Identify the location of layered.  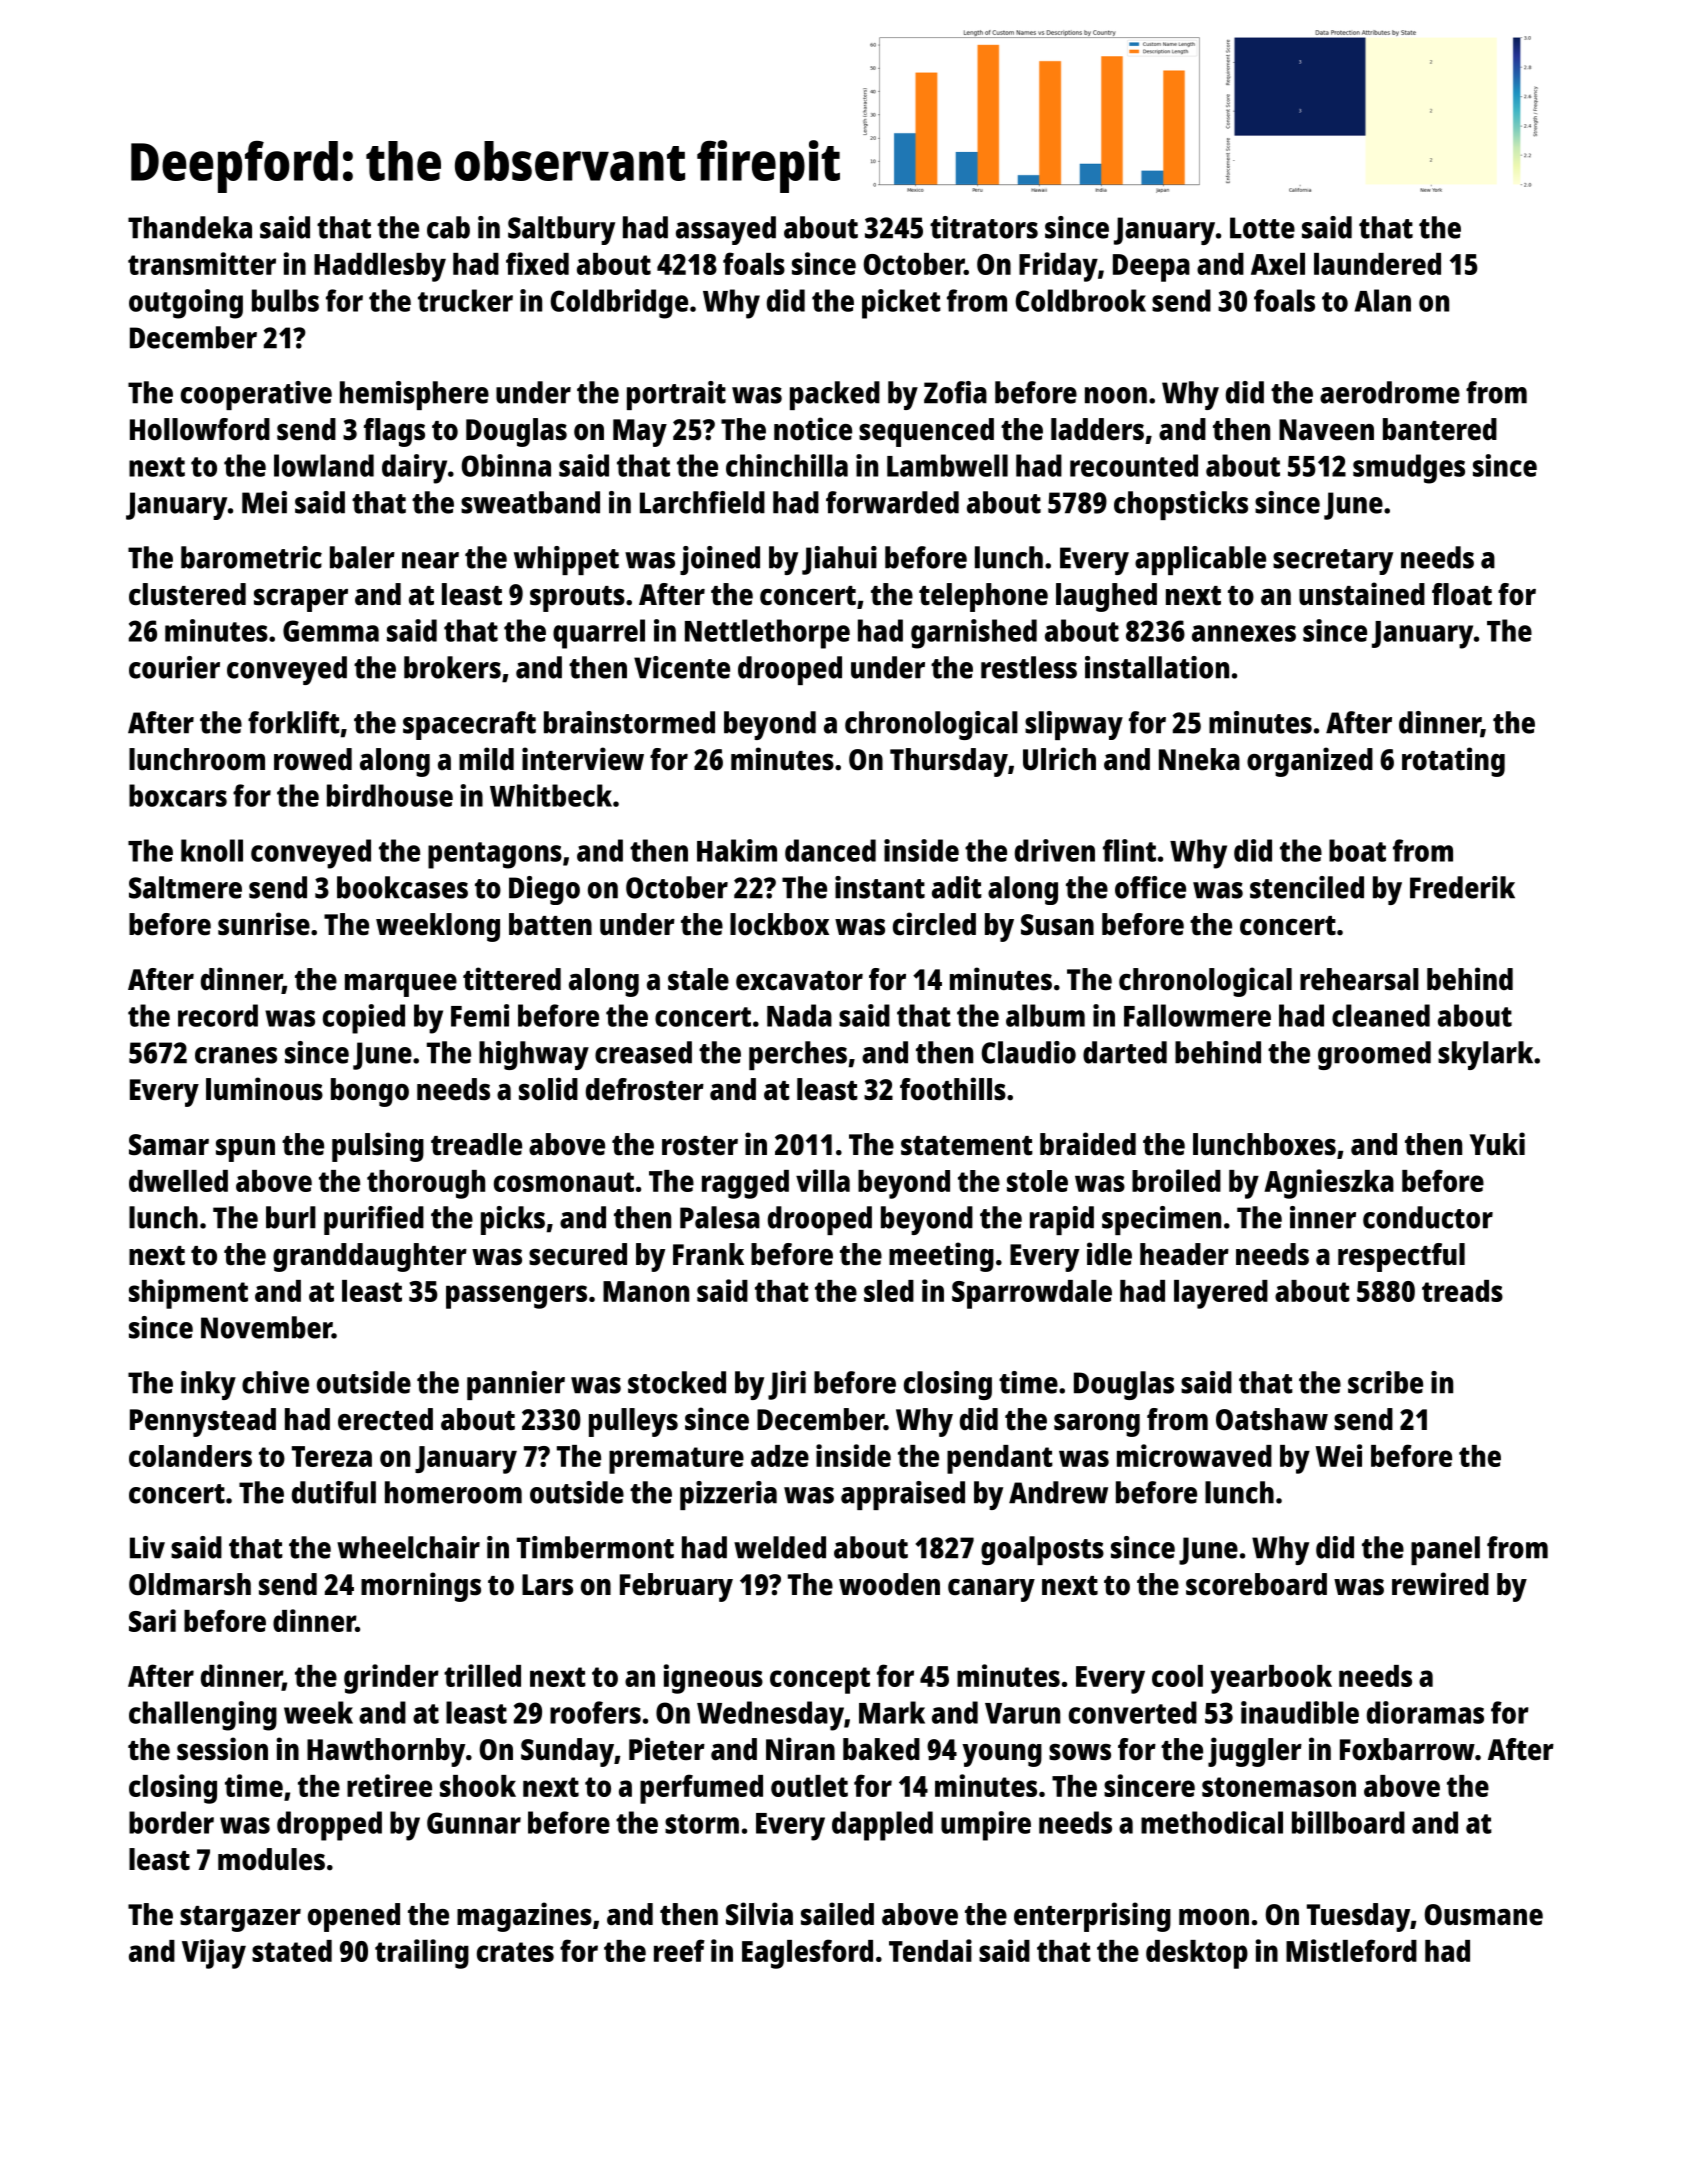
(1221, 1294).
